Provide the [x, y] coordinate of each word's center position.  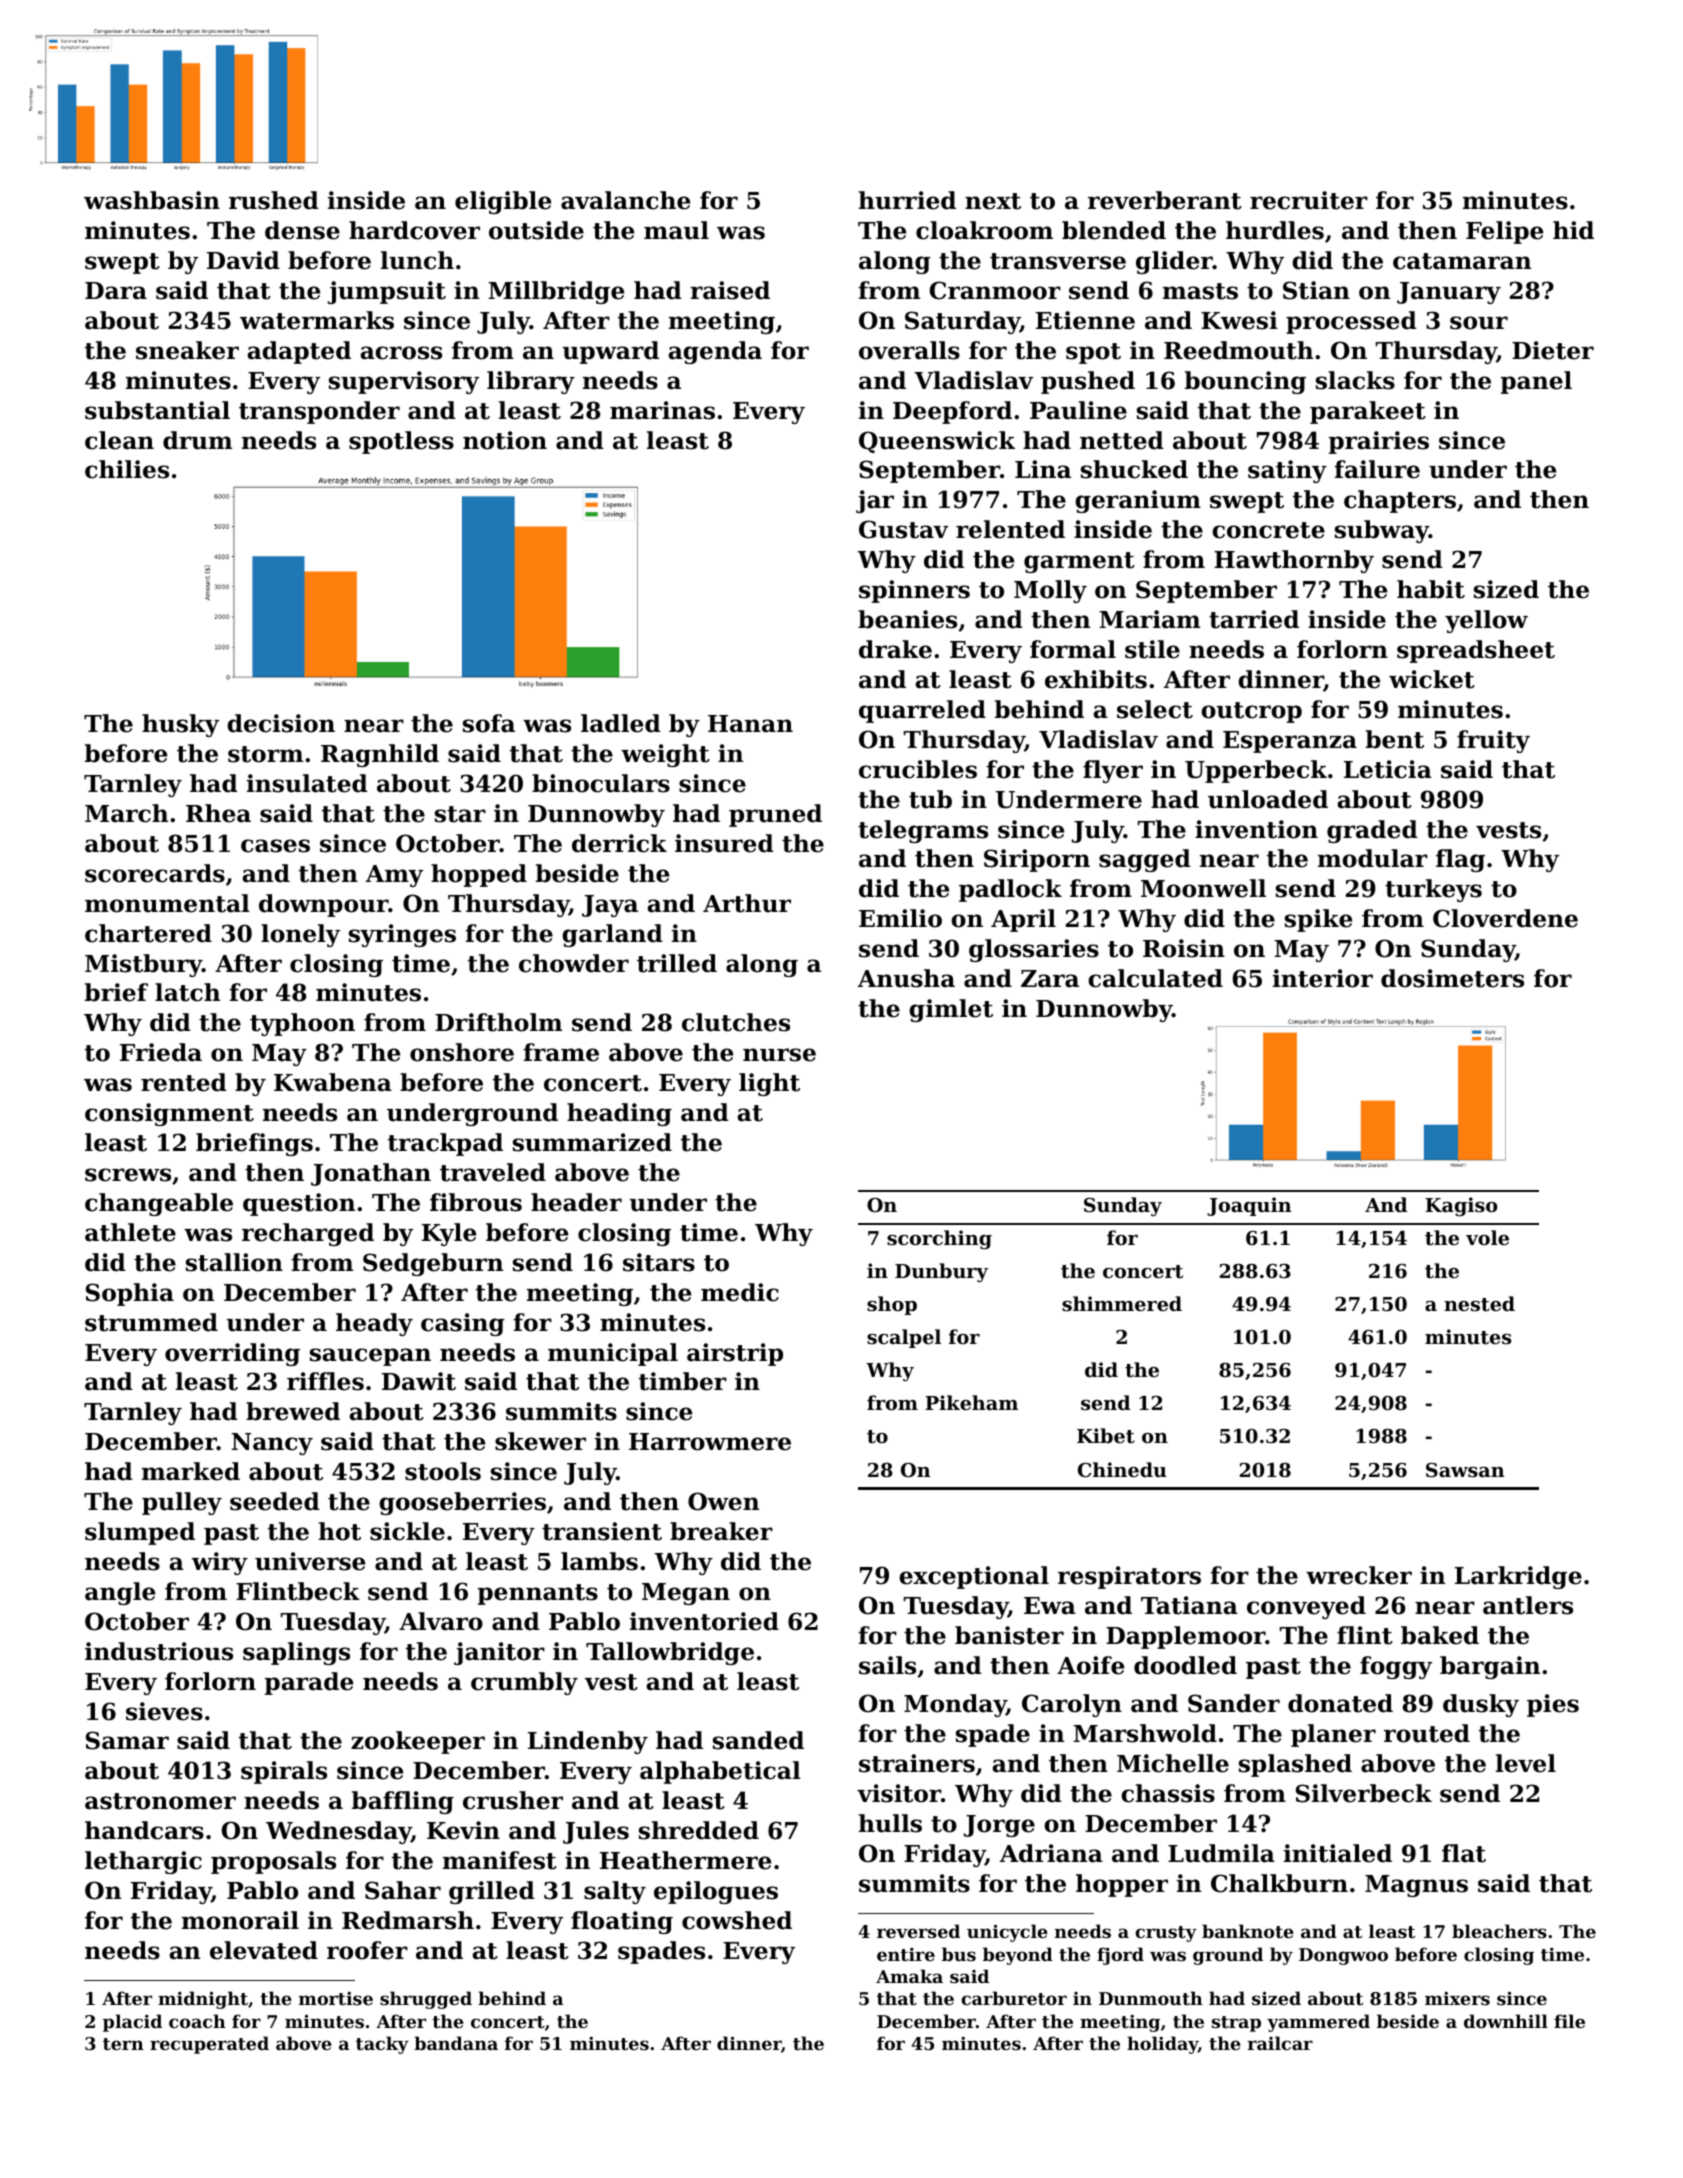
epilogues [716, 1892]
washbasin [152, 200]
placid [132, 2023]
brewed [293, 1411]
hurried [907, 200]
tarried [1254, 619]
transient [602, 1531]
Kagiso [1461, 1206]
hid [1573, 230]
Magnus [1416, 1886]
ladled [621, 723]
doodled [1185, 1665]
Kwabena [333, 1082]
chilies [127, 469]
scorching [939, 1239]
